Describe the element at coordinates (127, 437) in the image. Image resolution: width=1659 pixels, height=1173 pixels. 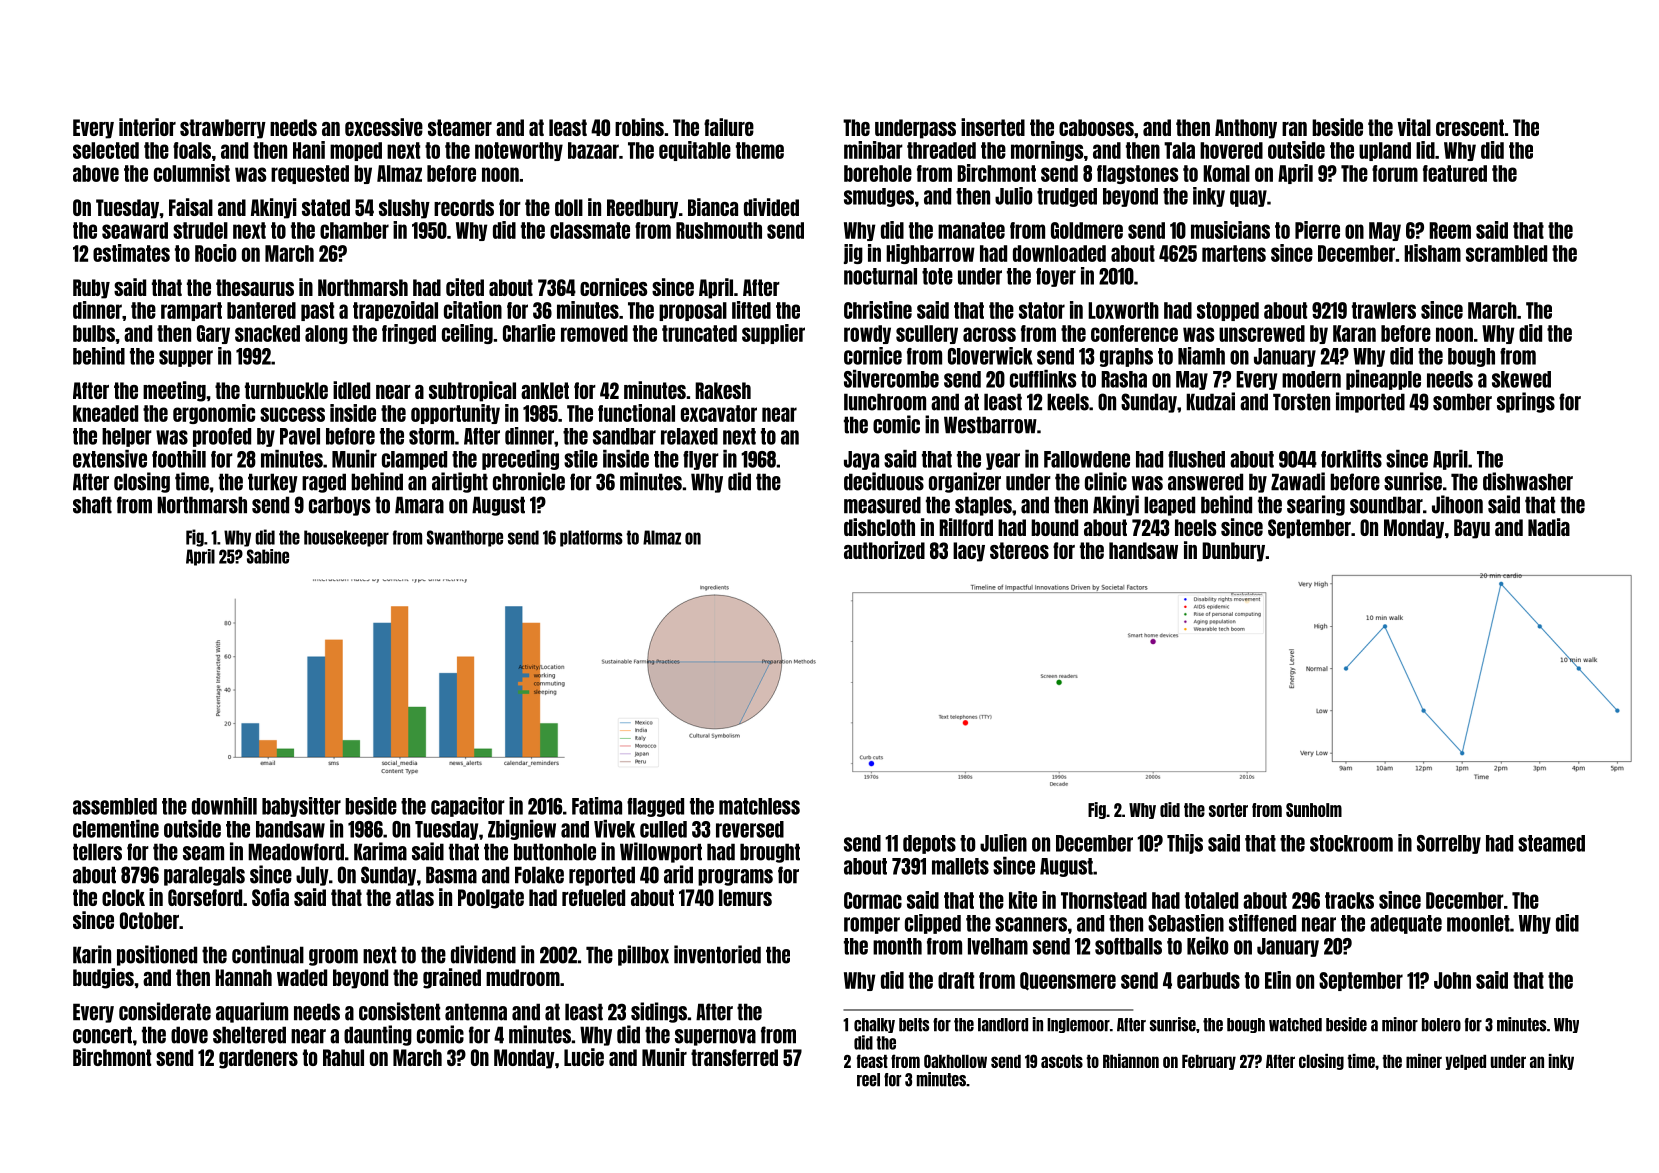
I see `helper` at that location.
